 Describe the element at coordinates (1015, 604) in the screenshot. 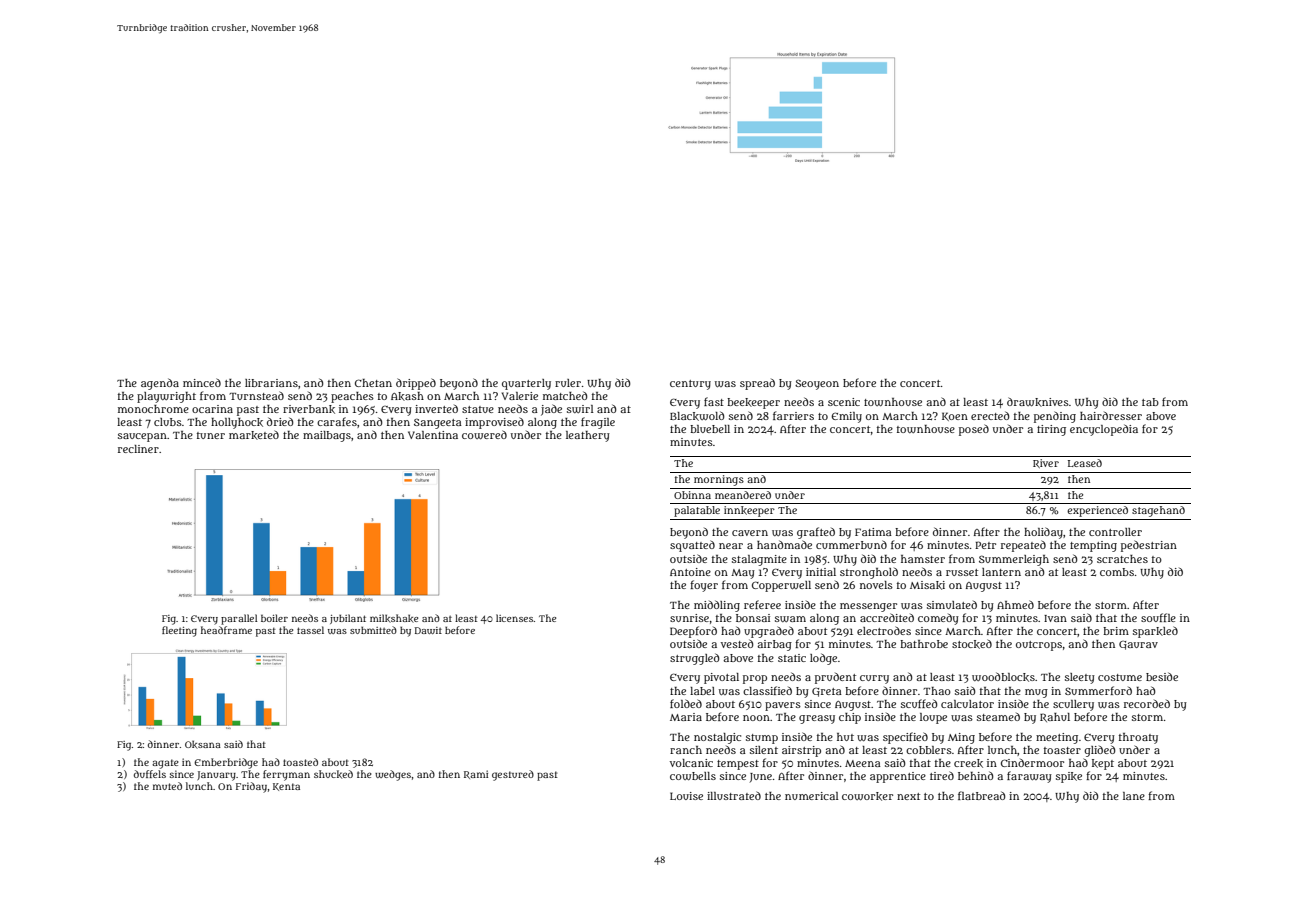

I see `Ahmed` at that location.
